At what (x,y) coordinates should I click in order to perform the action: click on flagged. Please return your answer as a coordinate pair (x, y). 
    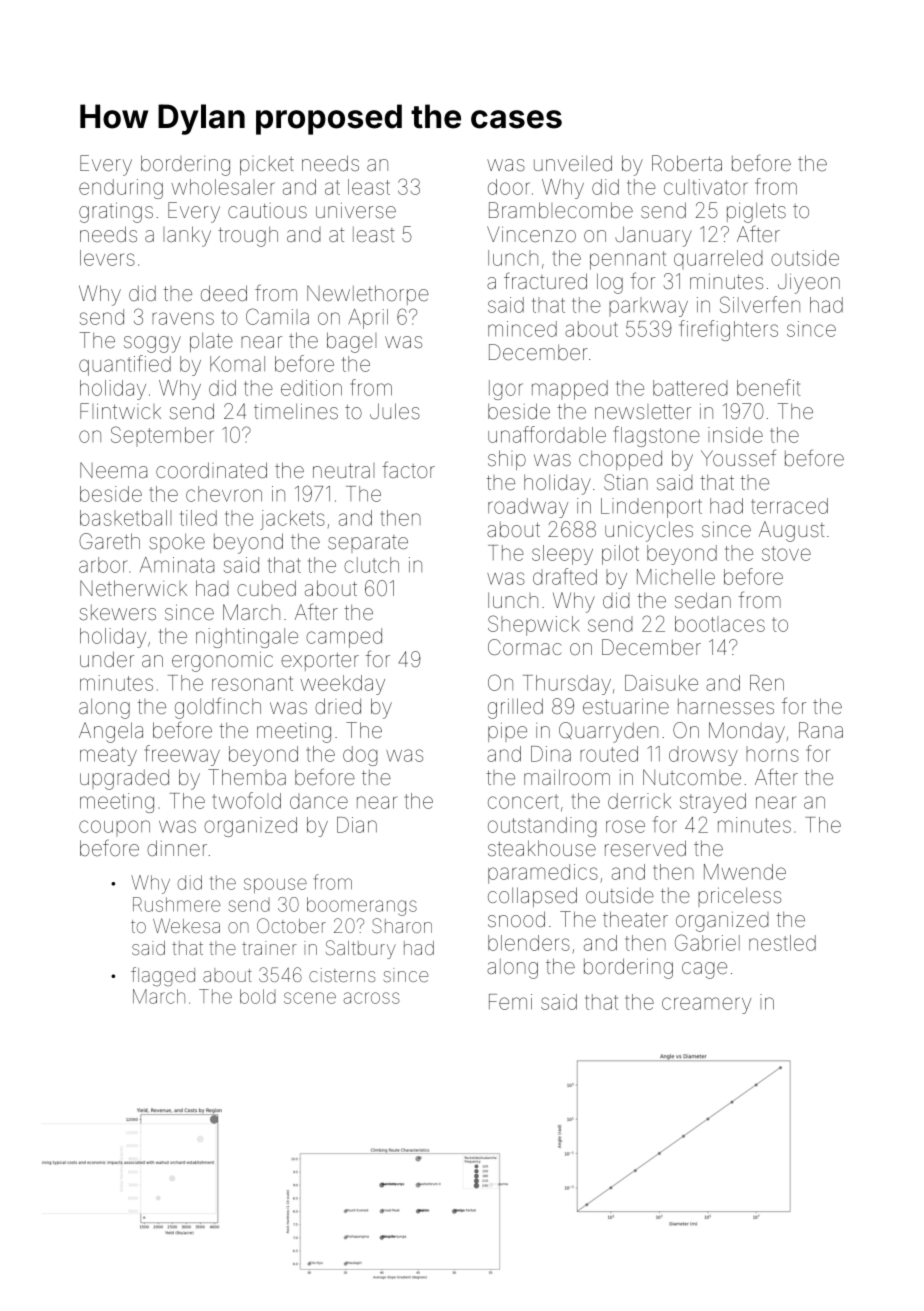
    Looking at the image, I should click on (163, 977).
